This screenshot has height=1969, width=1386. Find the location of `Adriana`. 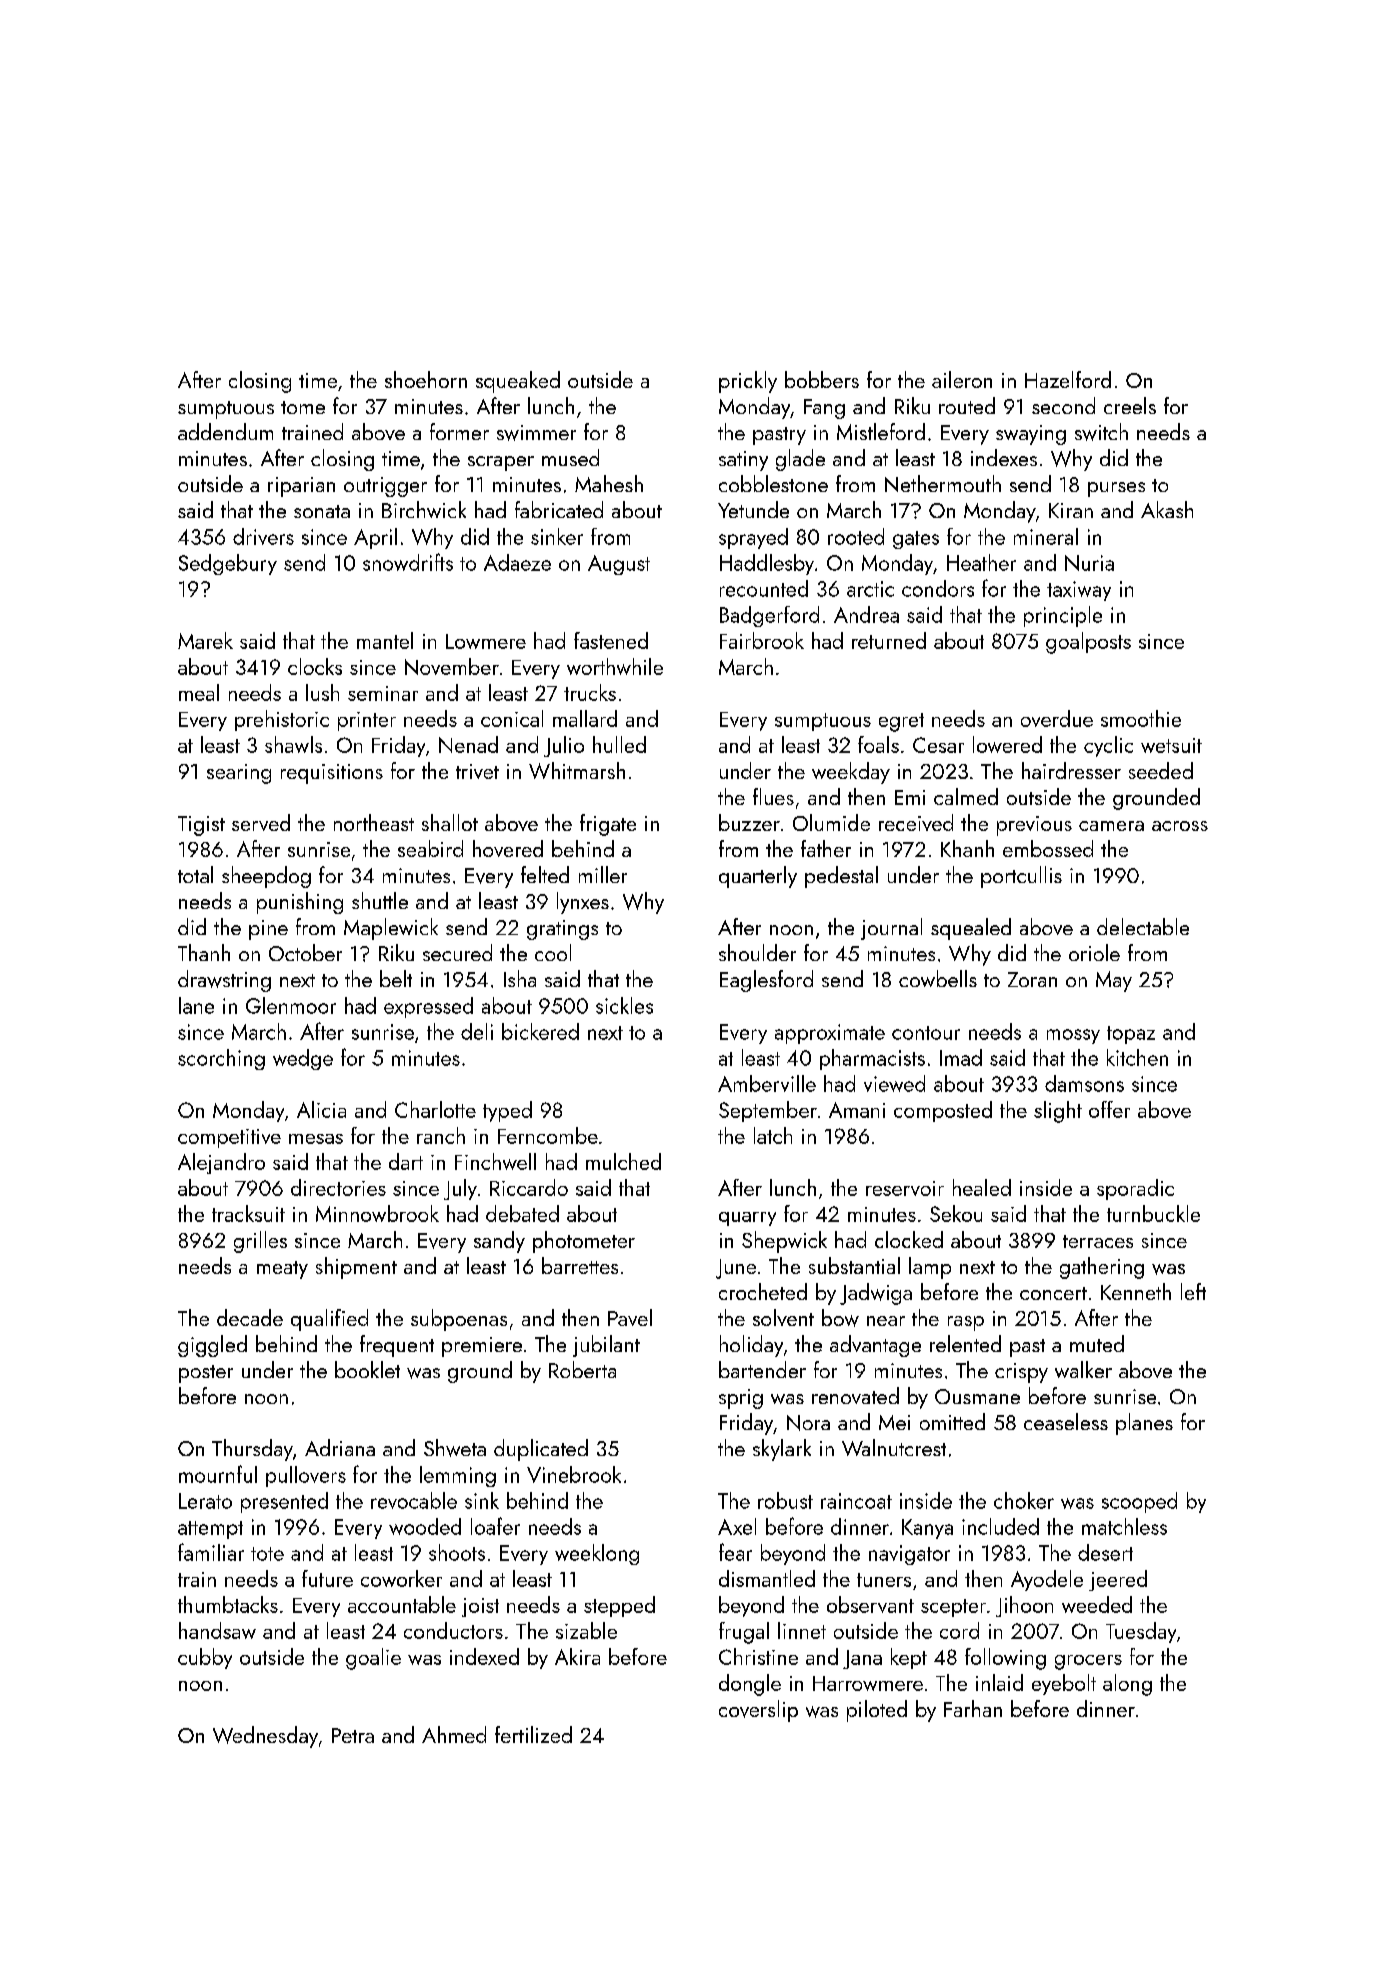

Adriana is located at coordinates (340, 1447).
